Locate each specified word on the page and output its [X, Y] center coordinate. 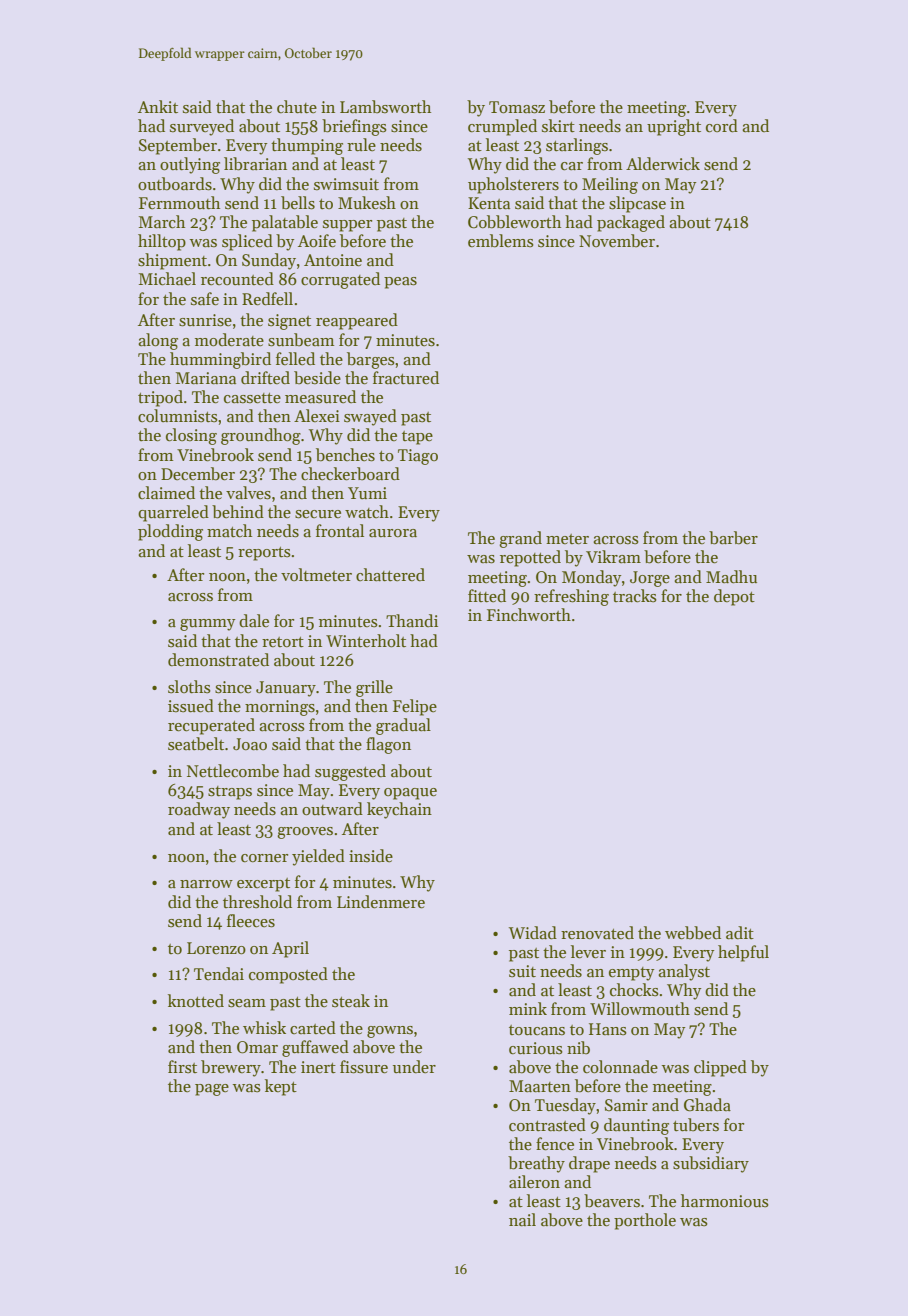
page [212, 1090]
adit [740, 933]
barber [733, 538]
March [162, 222]
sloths [189, 687]
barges [371, 360]
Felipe [415, 707]
